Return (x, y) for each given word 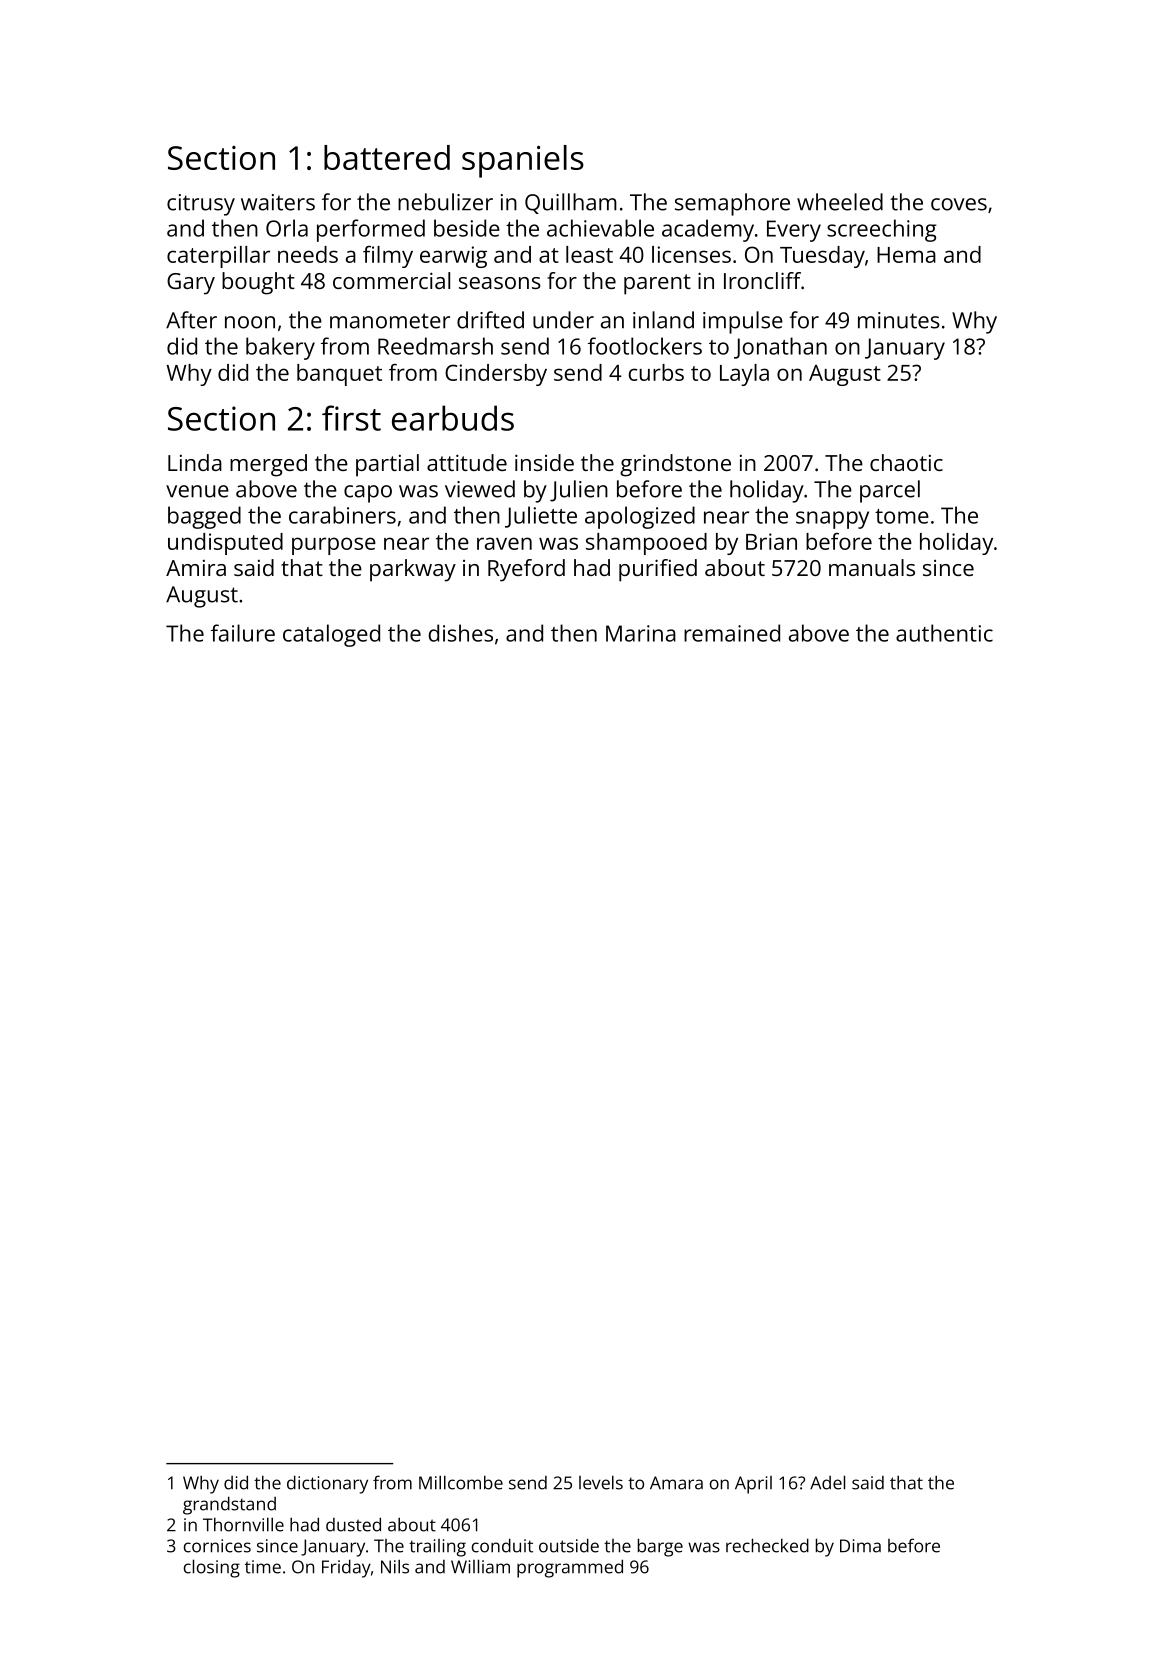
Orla (287, 228)
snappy (832, 520)
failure (243, 633)
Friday (346, 1568)
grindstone (675, 465)
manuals (872, 567)
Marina (641, 633)
